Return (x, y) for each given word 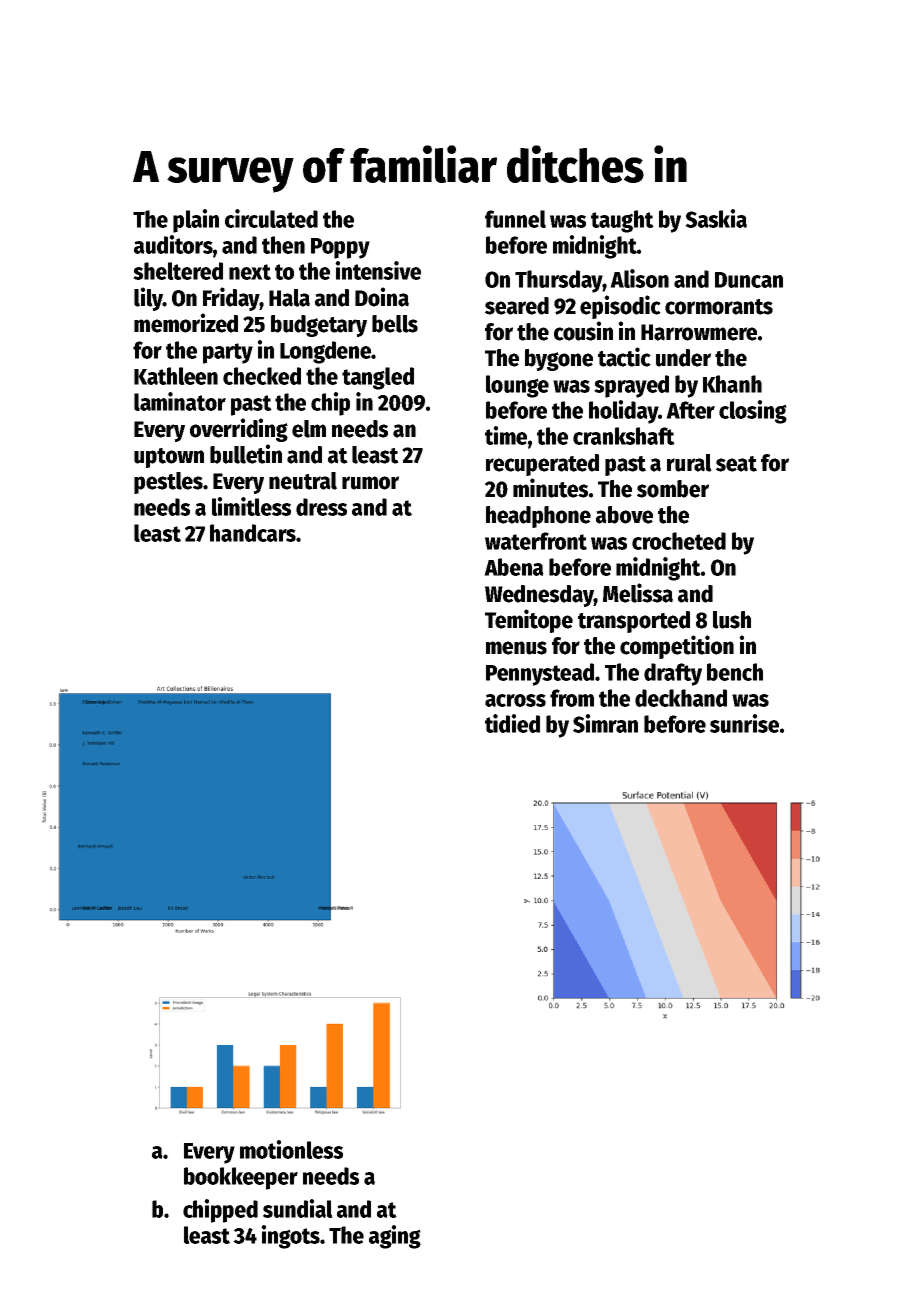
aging (395, 1237)
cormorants (719, 307)
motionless (291, 1149)
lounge (517, 386)
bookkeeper (241, 1178)
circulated (271, 218)
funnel (515, 219)
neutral (303, 481)
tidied (512, 723)
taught (622, 221)
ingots (290, 1237)
